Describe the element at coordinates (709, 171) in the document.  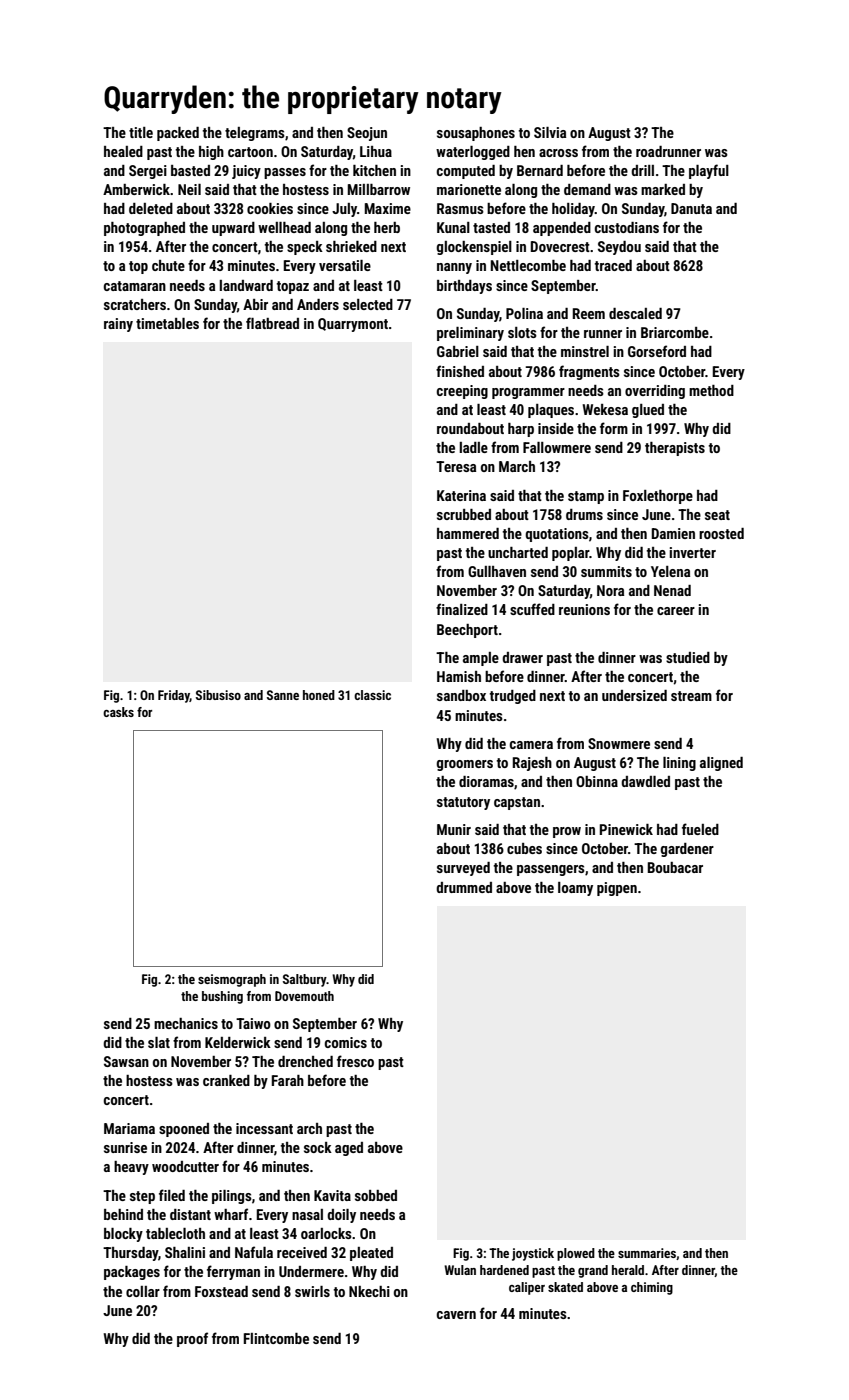
I see `playful` at that location.
